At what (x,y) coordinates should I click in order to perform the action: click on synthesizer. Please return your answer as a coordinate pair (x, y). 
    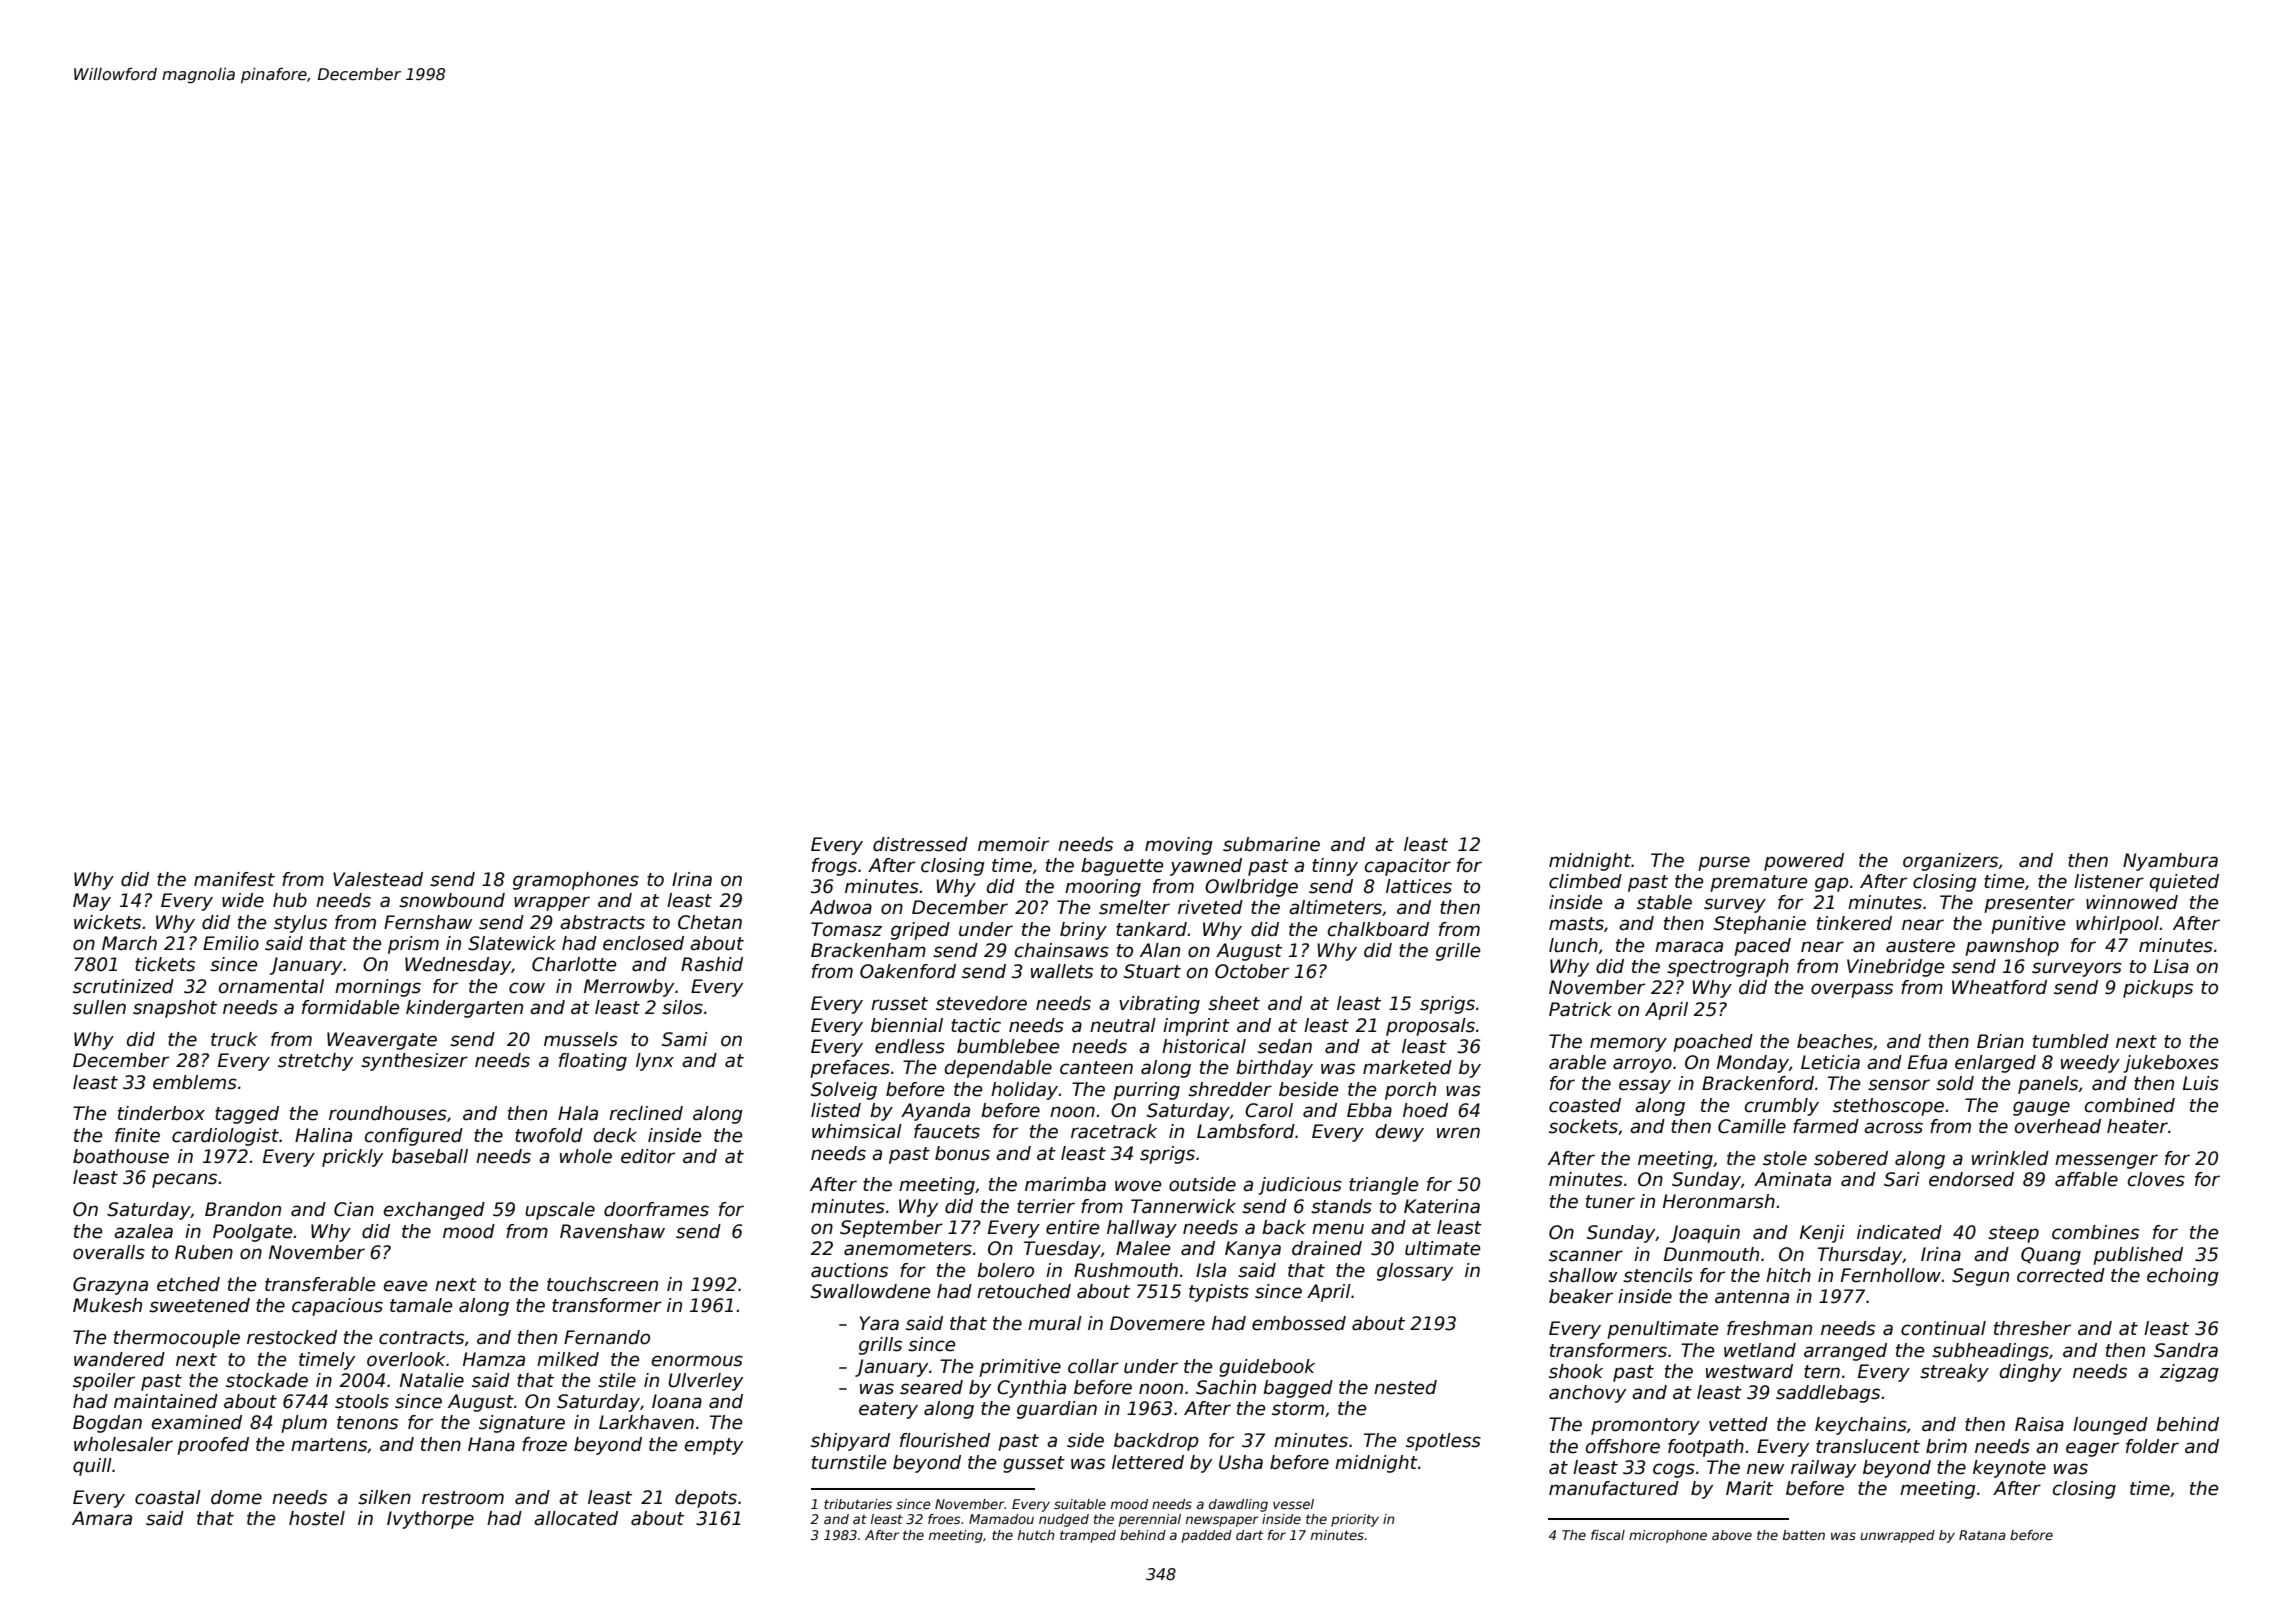
    Looking at the image, I should click on (414, 1062).
